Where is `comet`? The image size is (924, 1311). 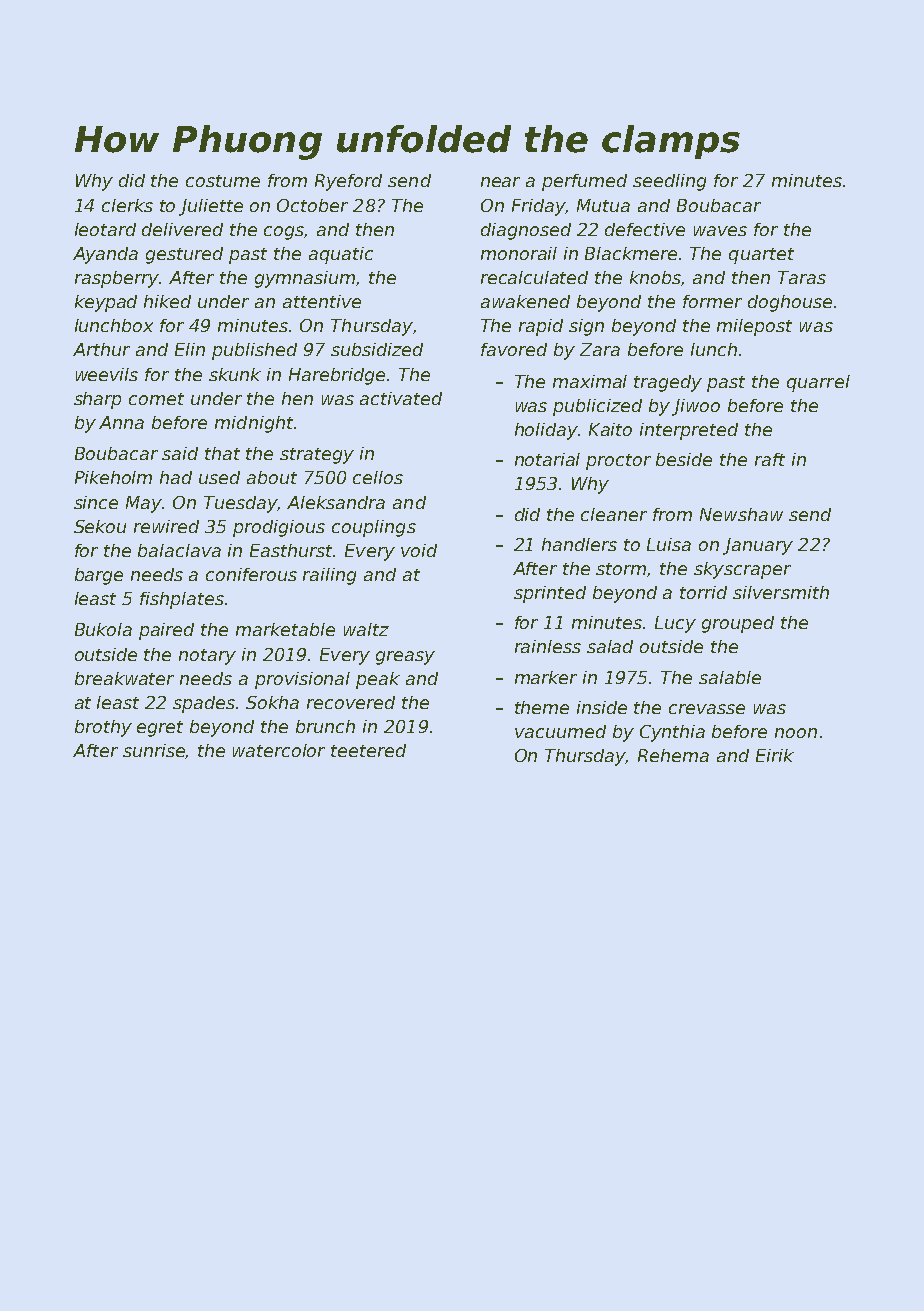 comet is located at coordinates (156, 399).
